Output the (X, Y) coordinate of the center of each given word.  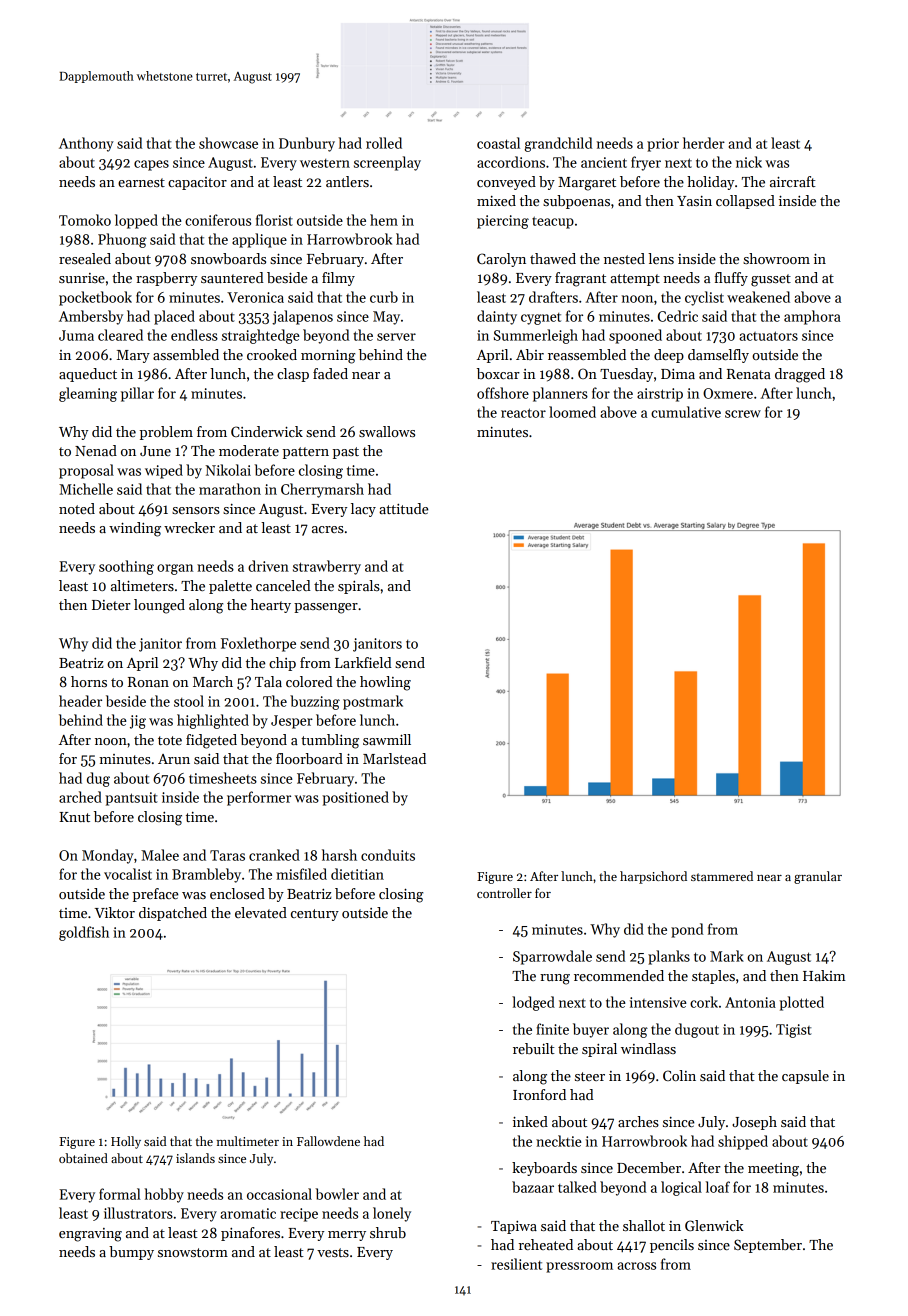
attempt (635, 280)
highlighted (213, 721)
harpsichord (653, 877)
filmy (338, 279)
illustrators (138, 1213)
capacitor (197, 183)
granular (818, 877)
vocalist (128, 874)
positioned (355, 798)
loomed (572, 412)
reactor (523, 413)
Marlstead (394, 758)
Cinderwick (267, 431)
